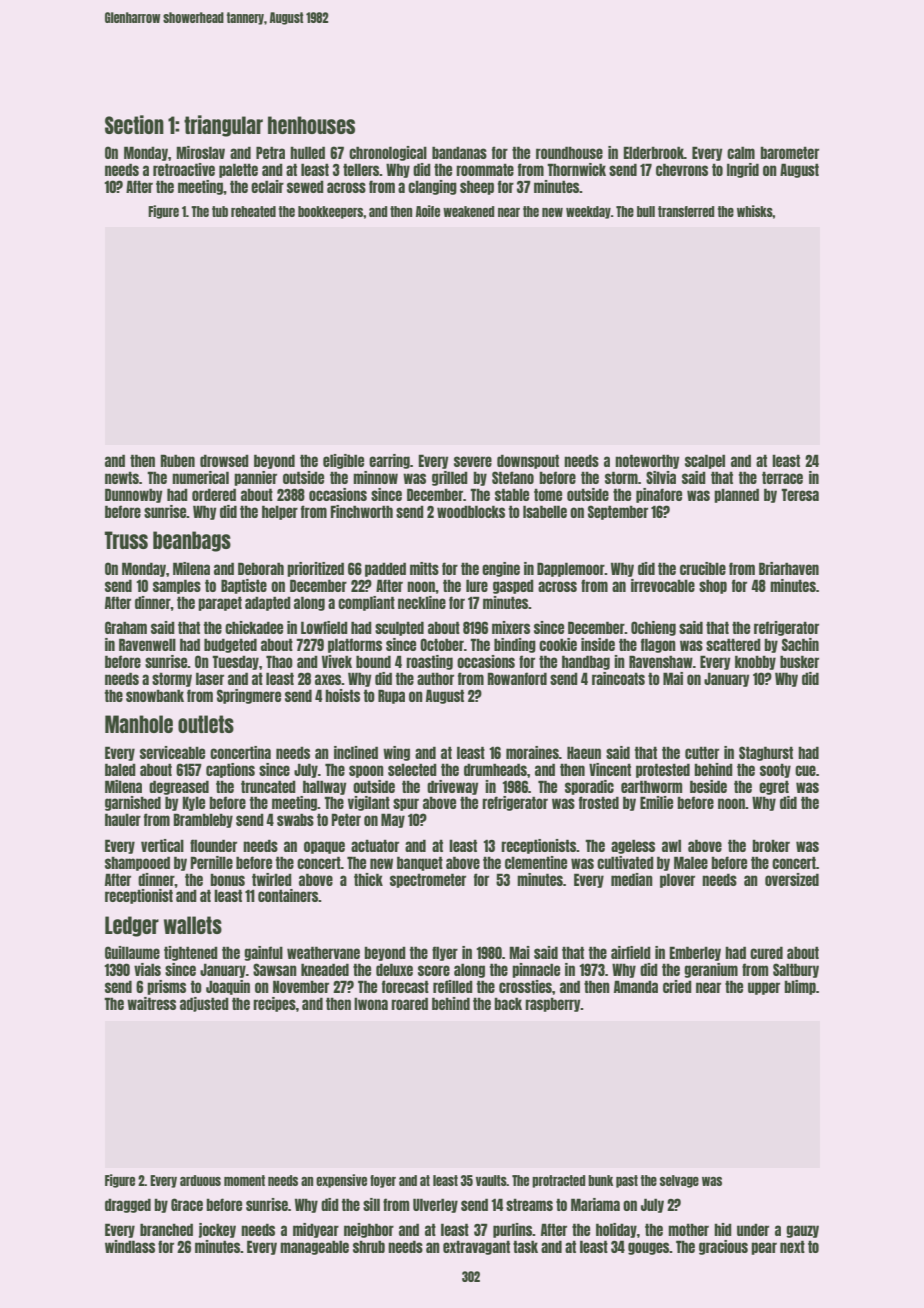 The image size is (924, 1308). I want to click on windlass, so click(130, 1246).
